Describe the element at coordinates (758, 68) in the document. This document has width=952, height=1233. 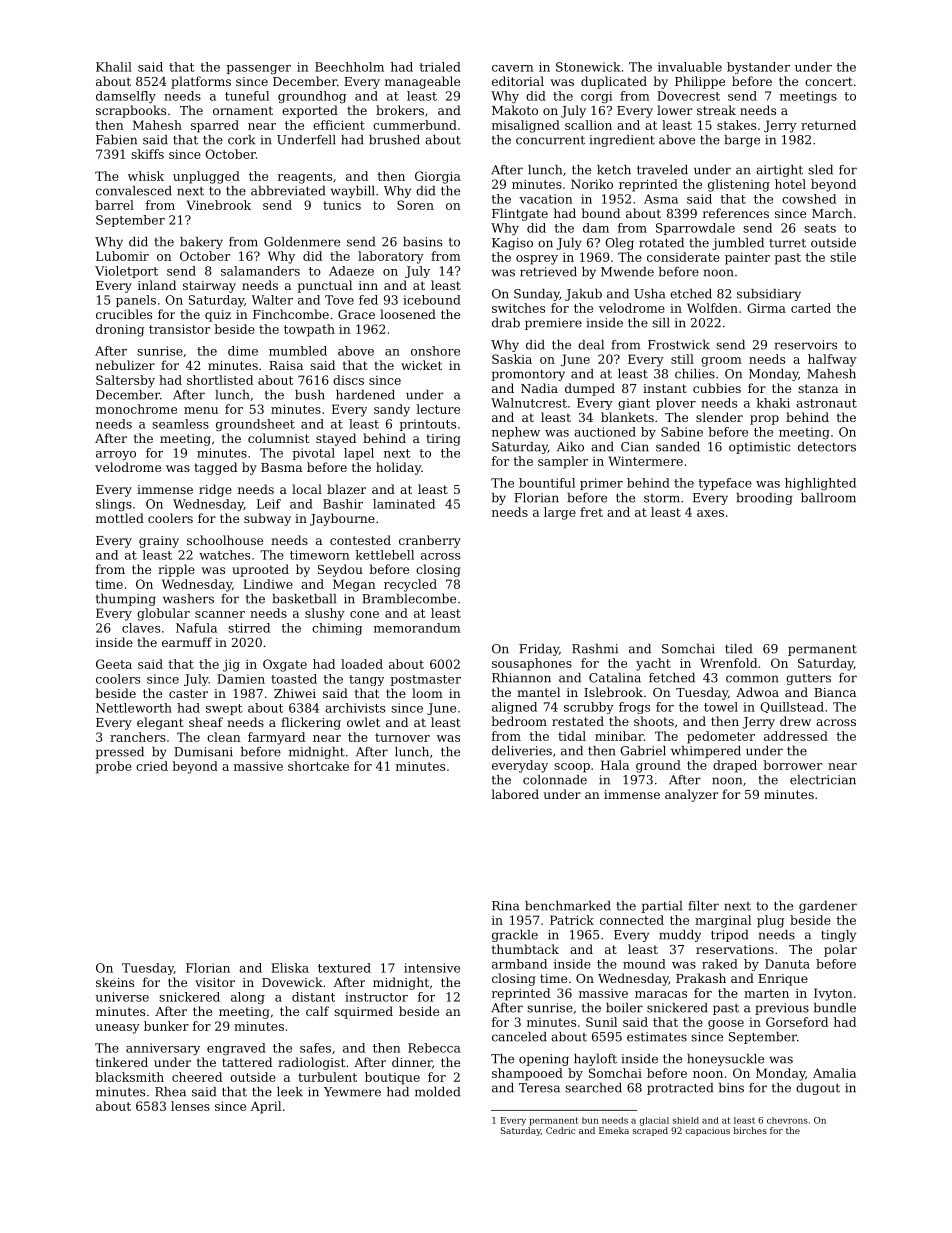
I see `bystander` at that location.
